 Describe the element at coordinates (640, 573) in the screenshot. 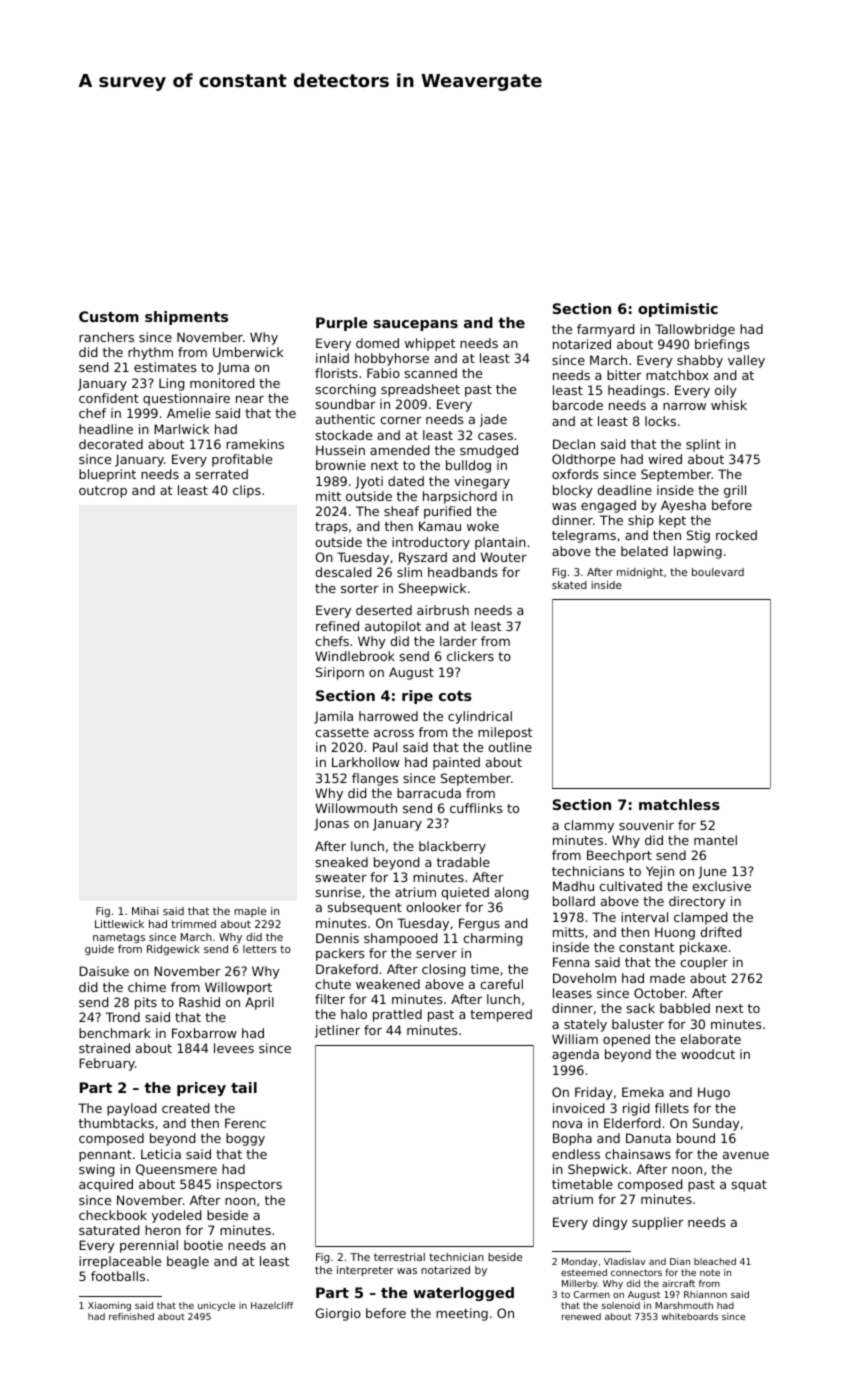

I see `midnight` at that location.
